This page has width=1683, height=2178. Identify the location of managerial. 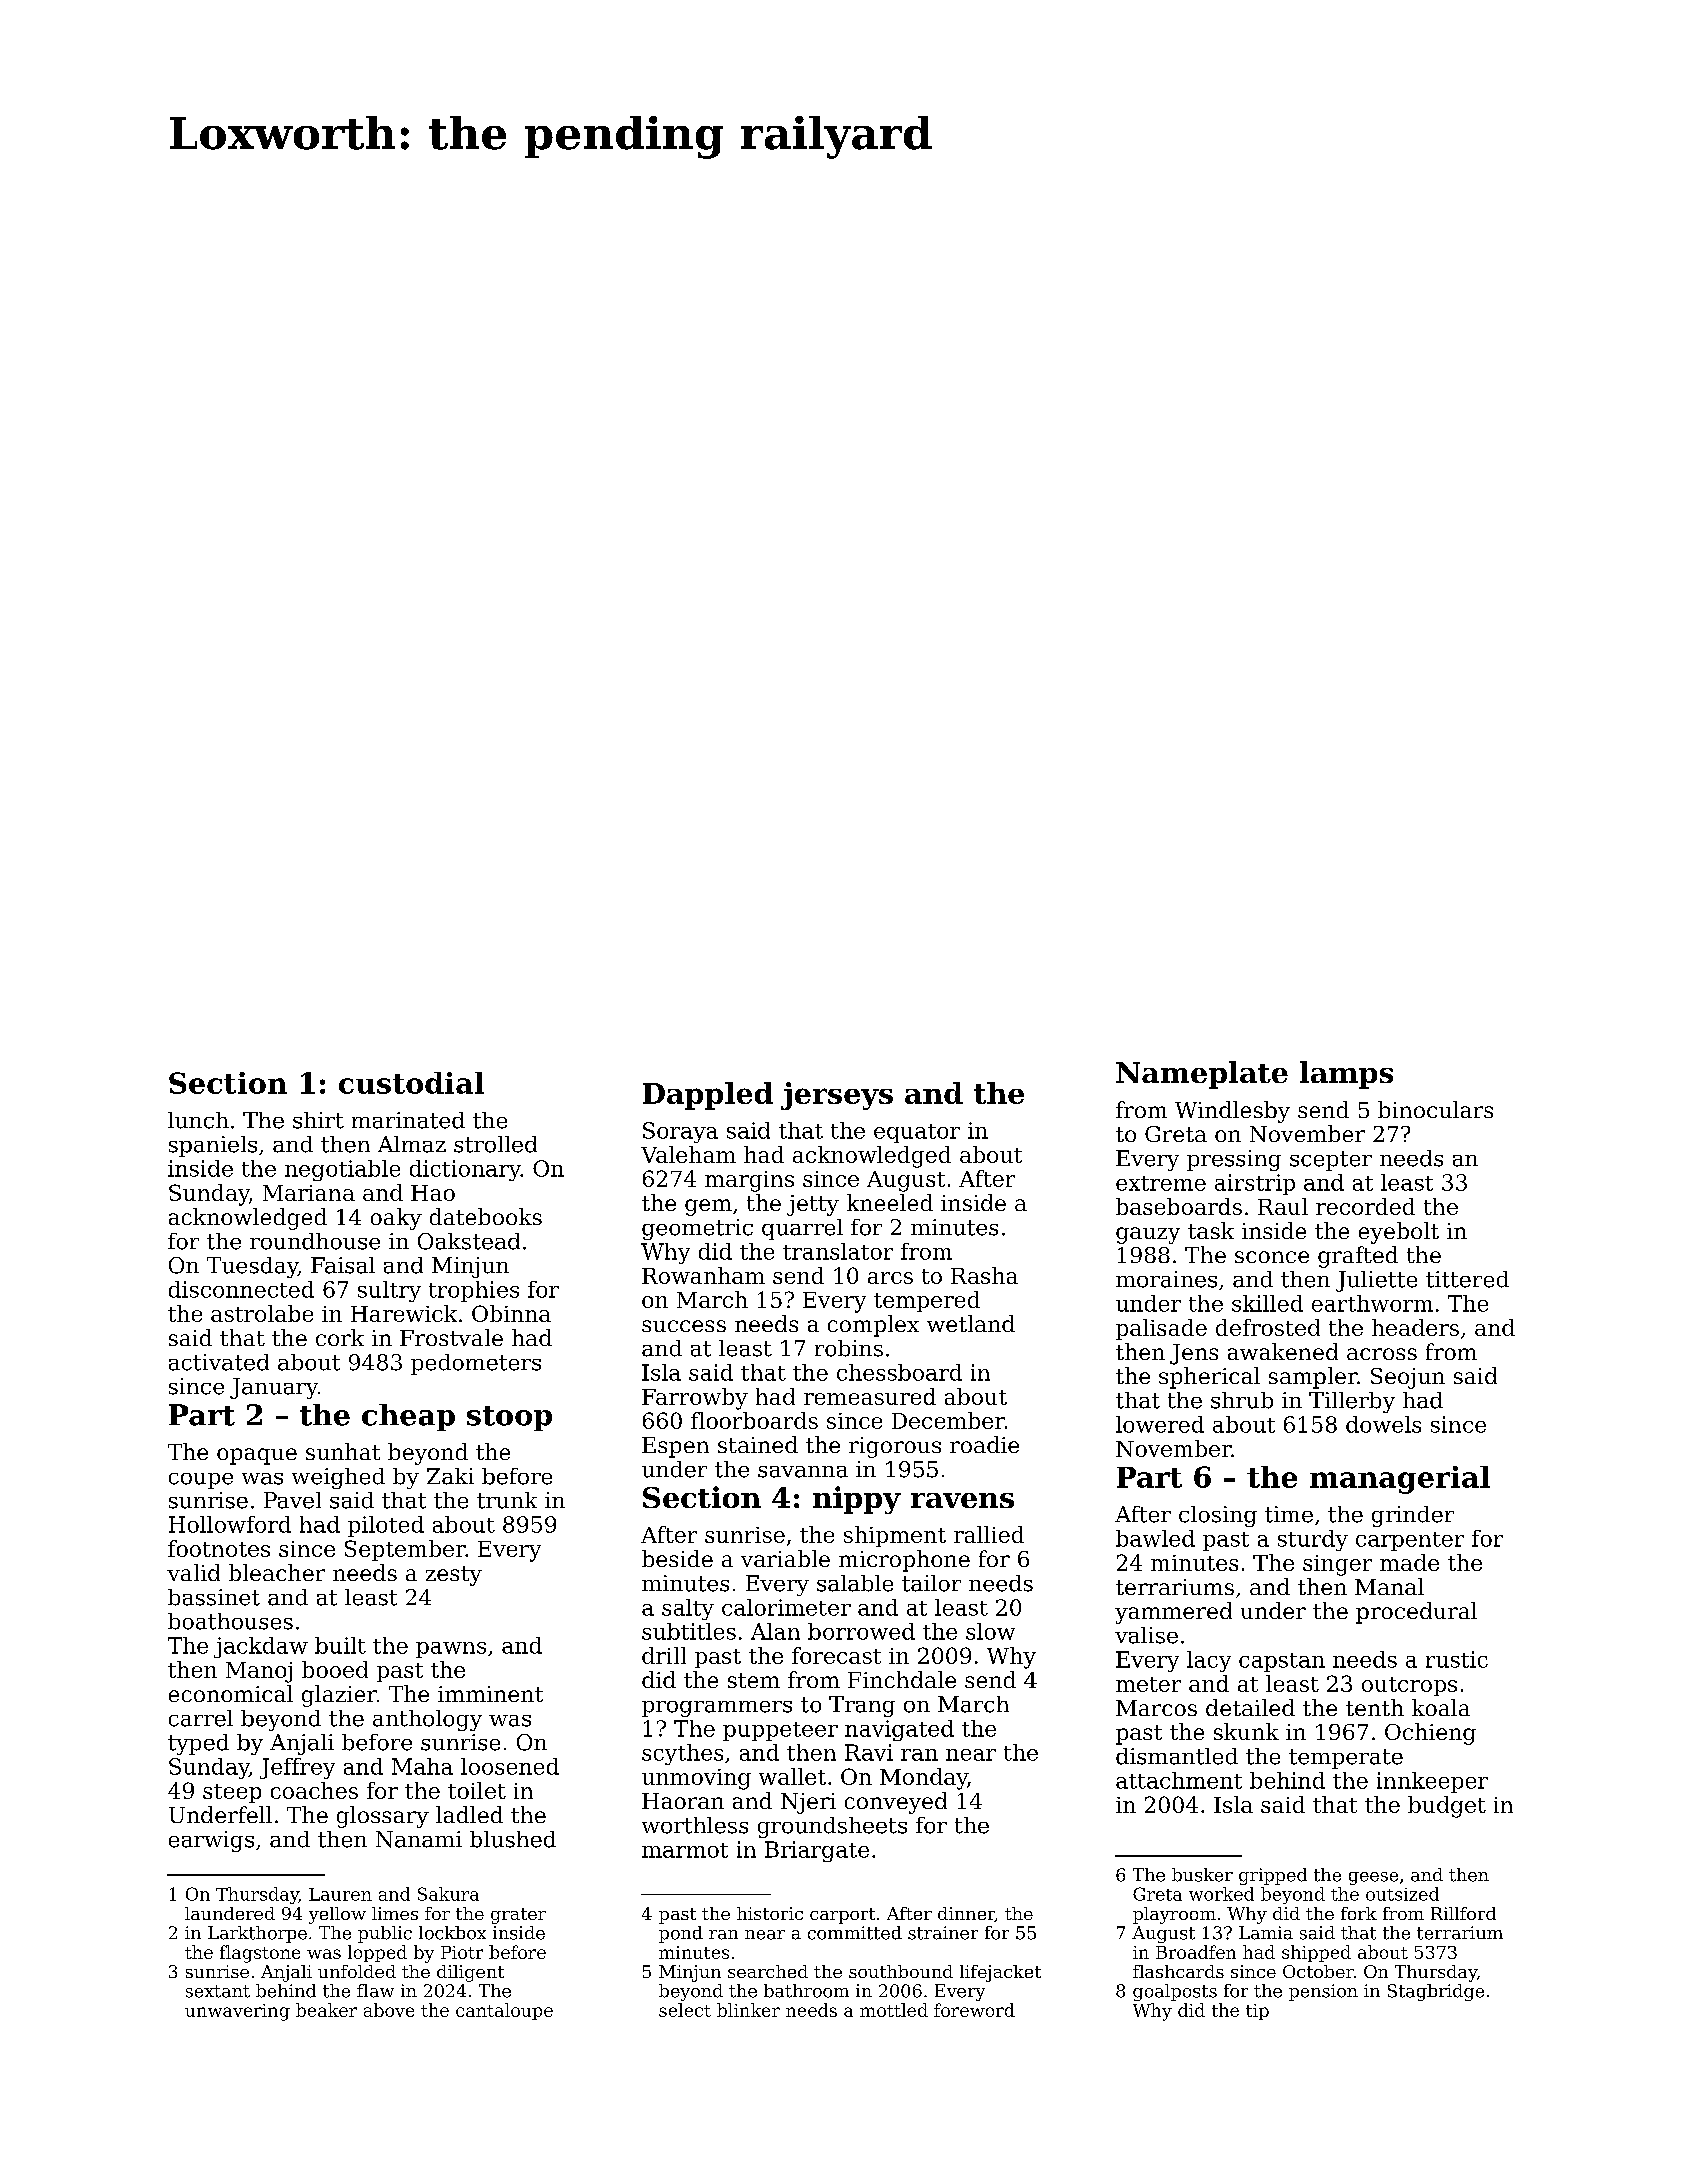
(1400, 1480).
